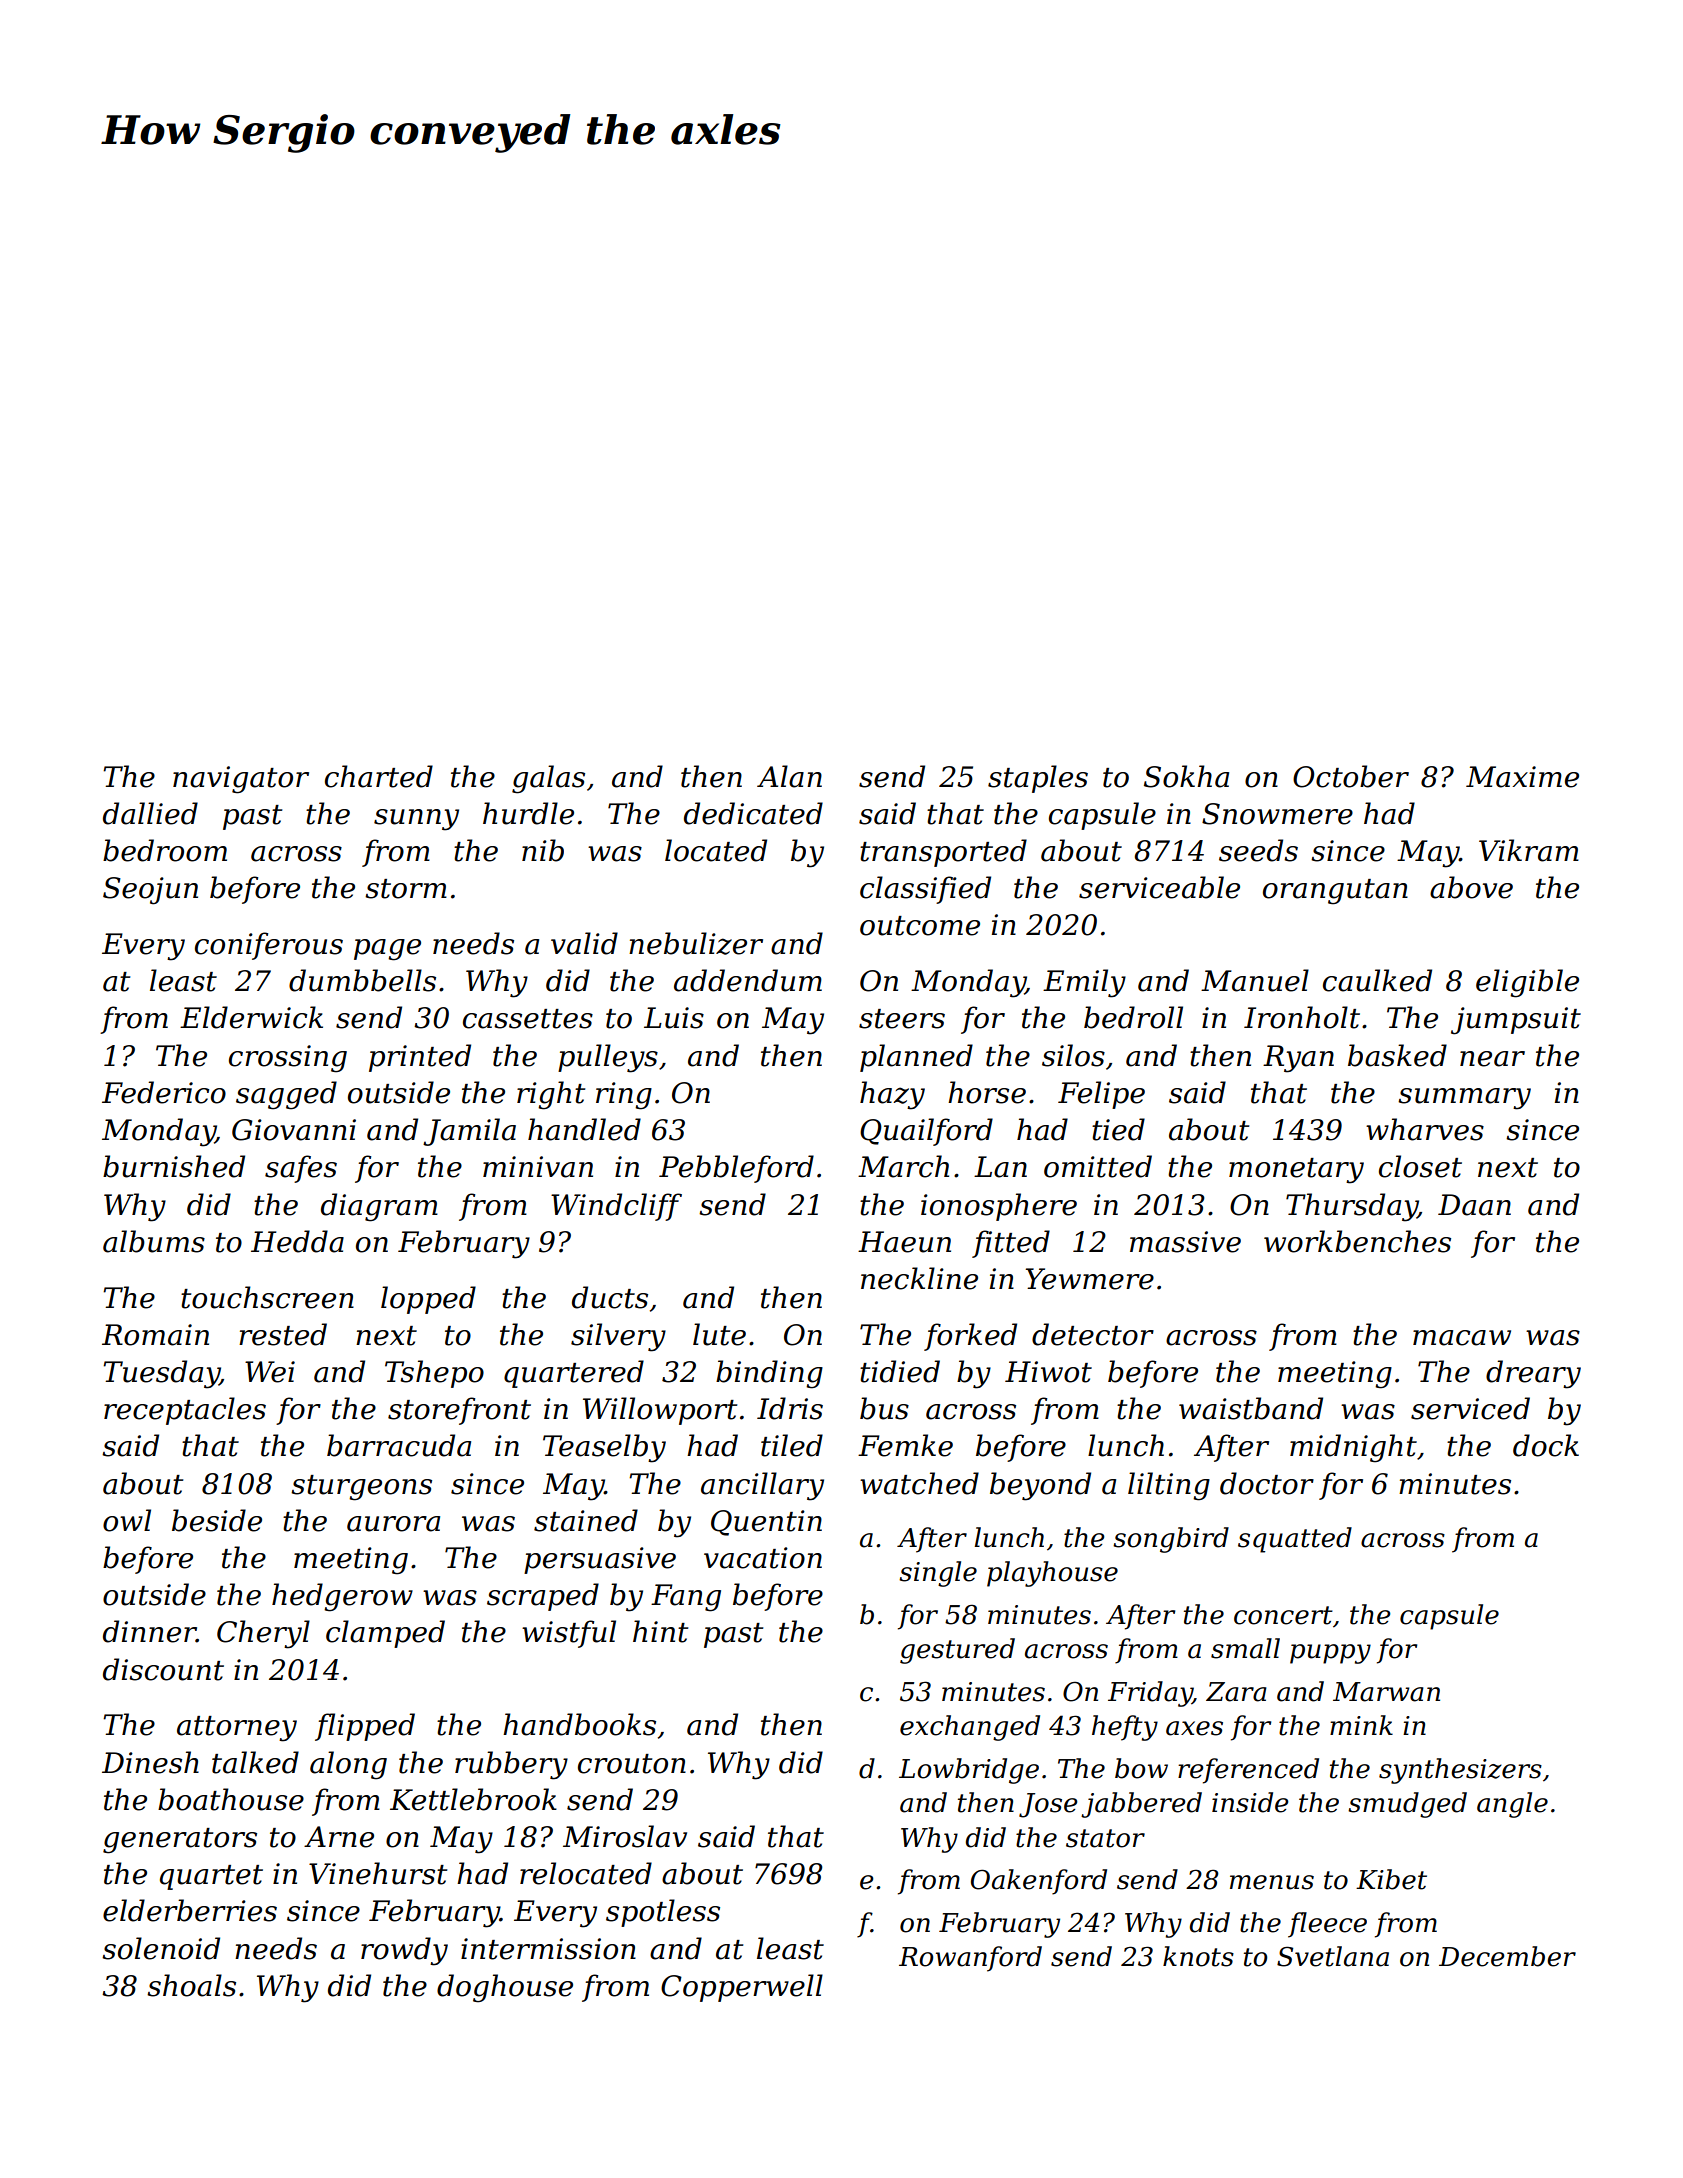  Describe the element at coordinates (548, 779) in the page. I see `galas` at that location.
